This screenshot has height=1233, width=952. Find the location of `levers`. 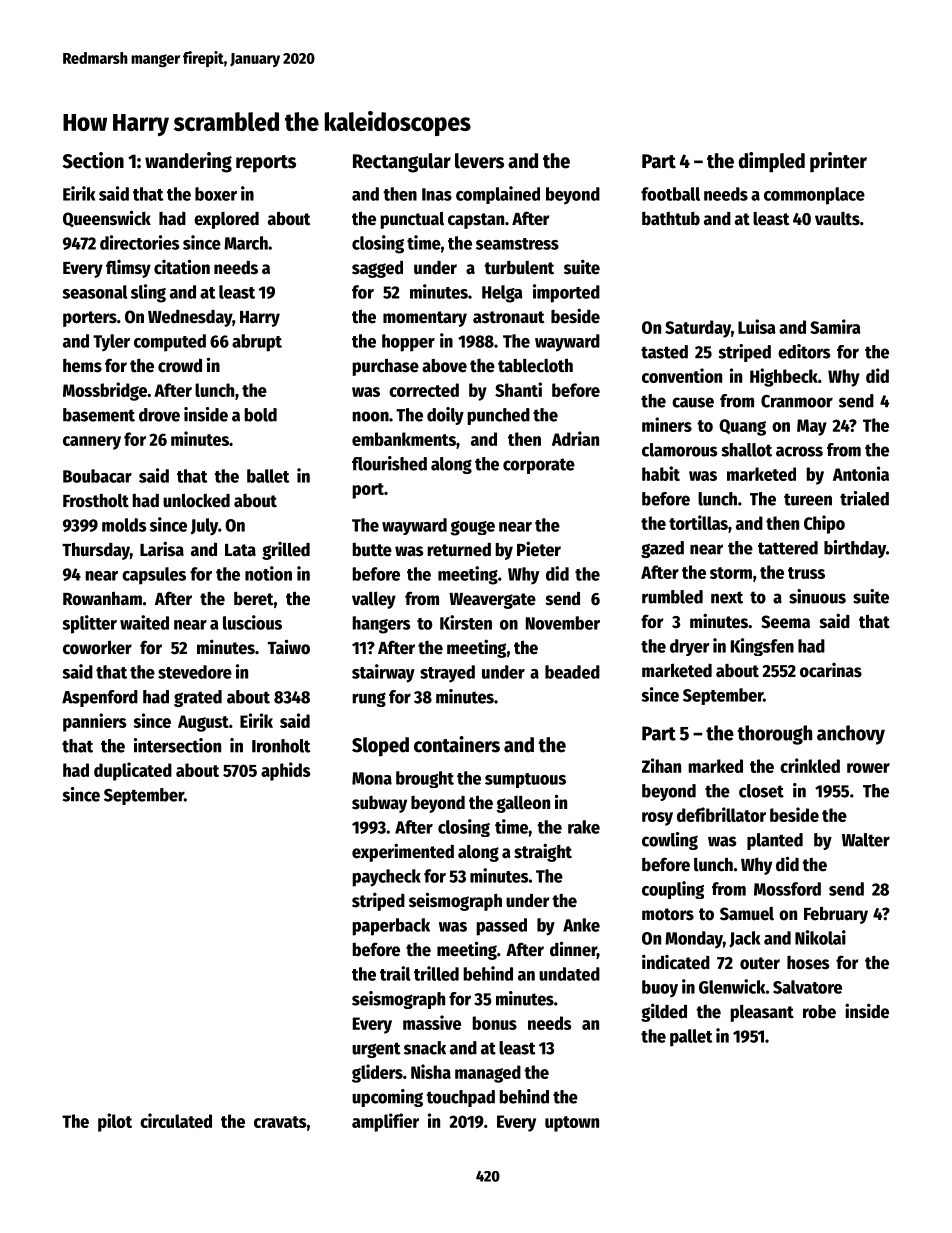

levers is located at coordinates (479, 161).
